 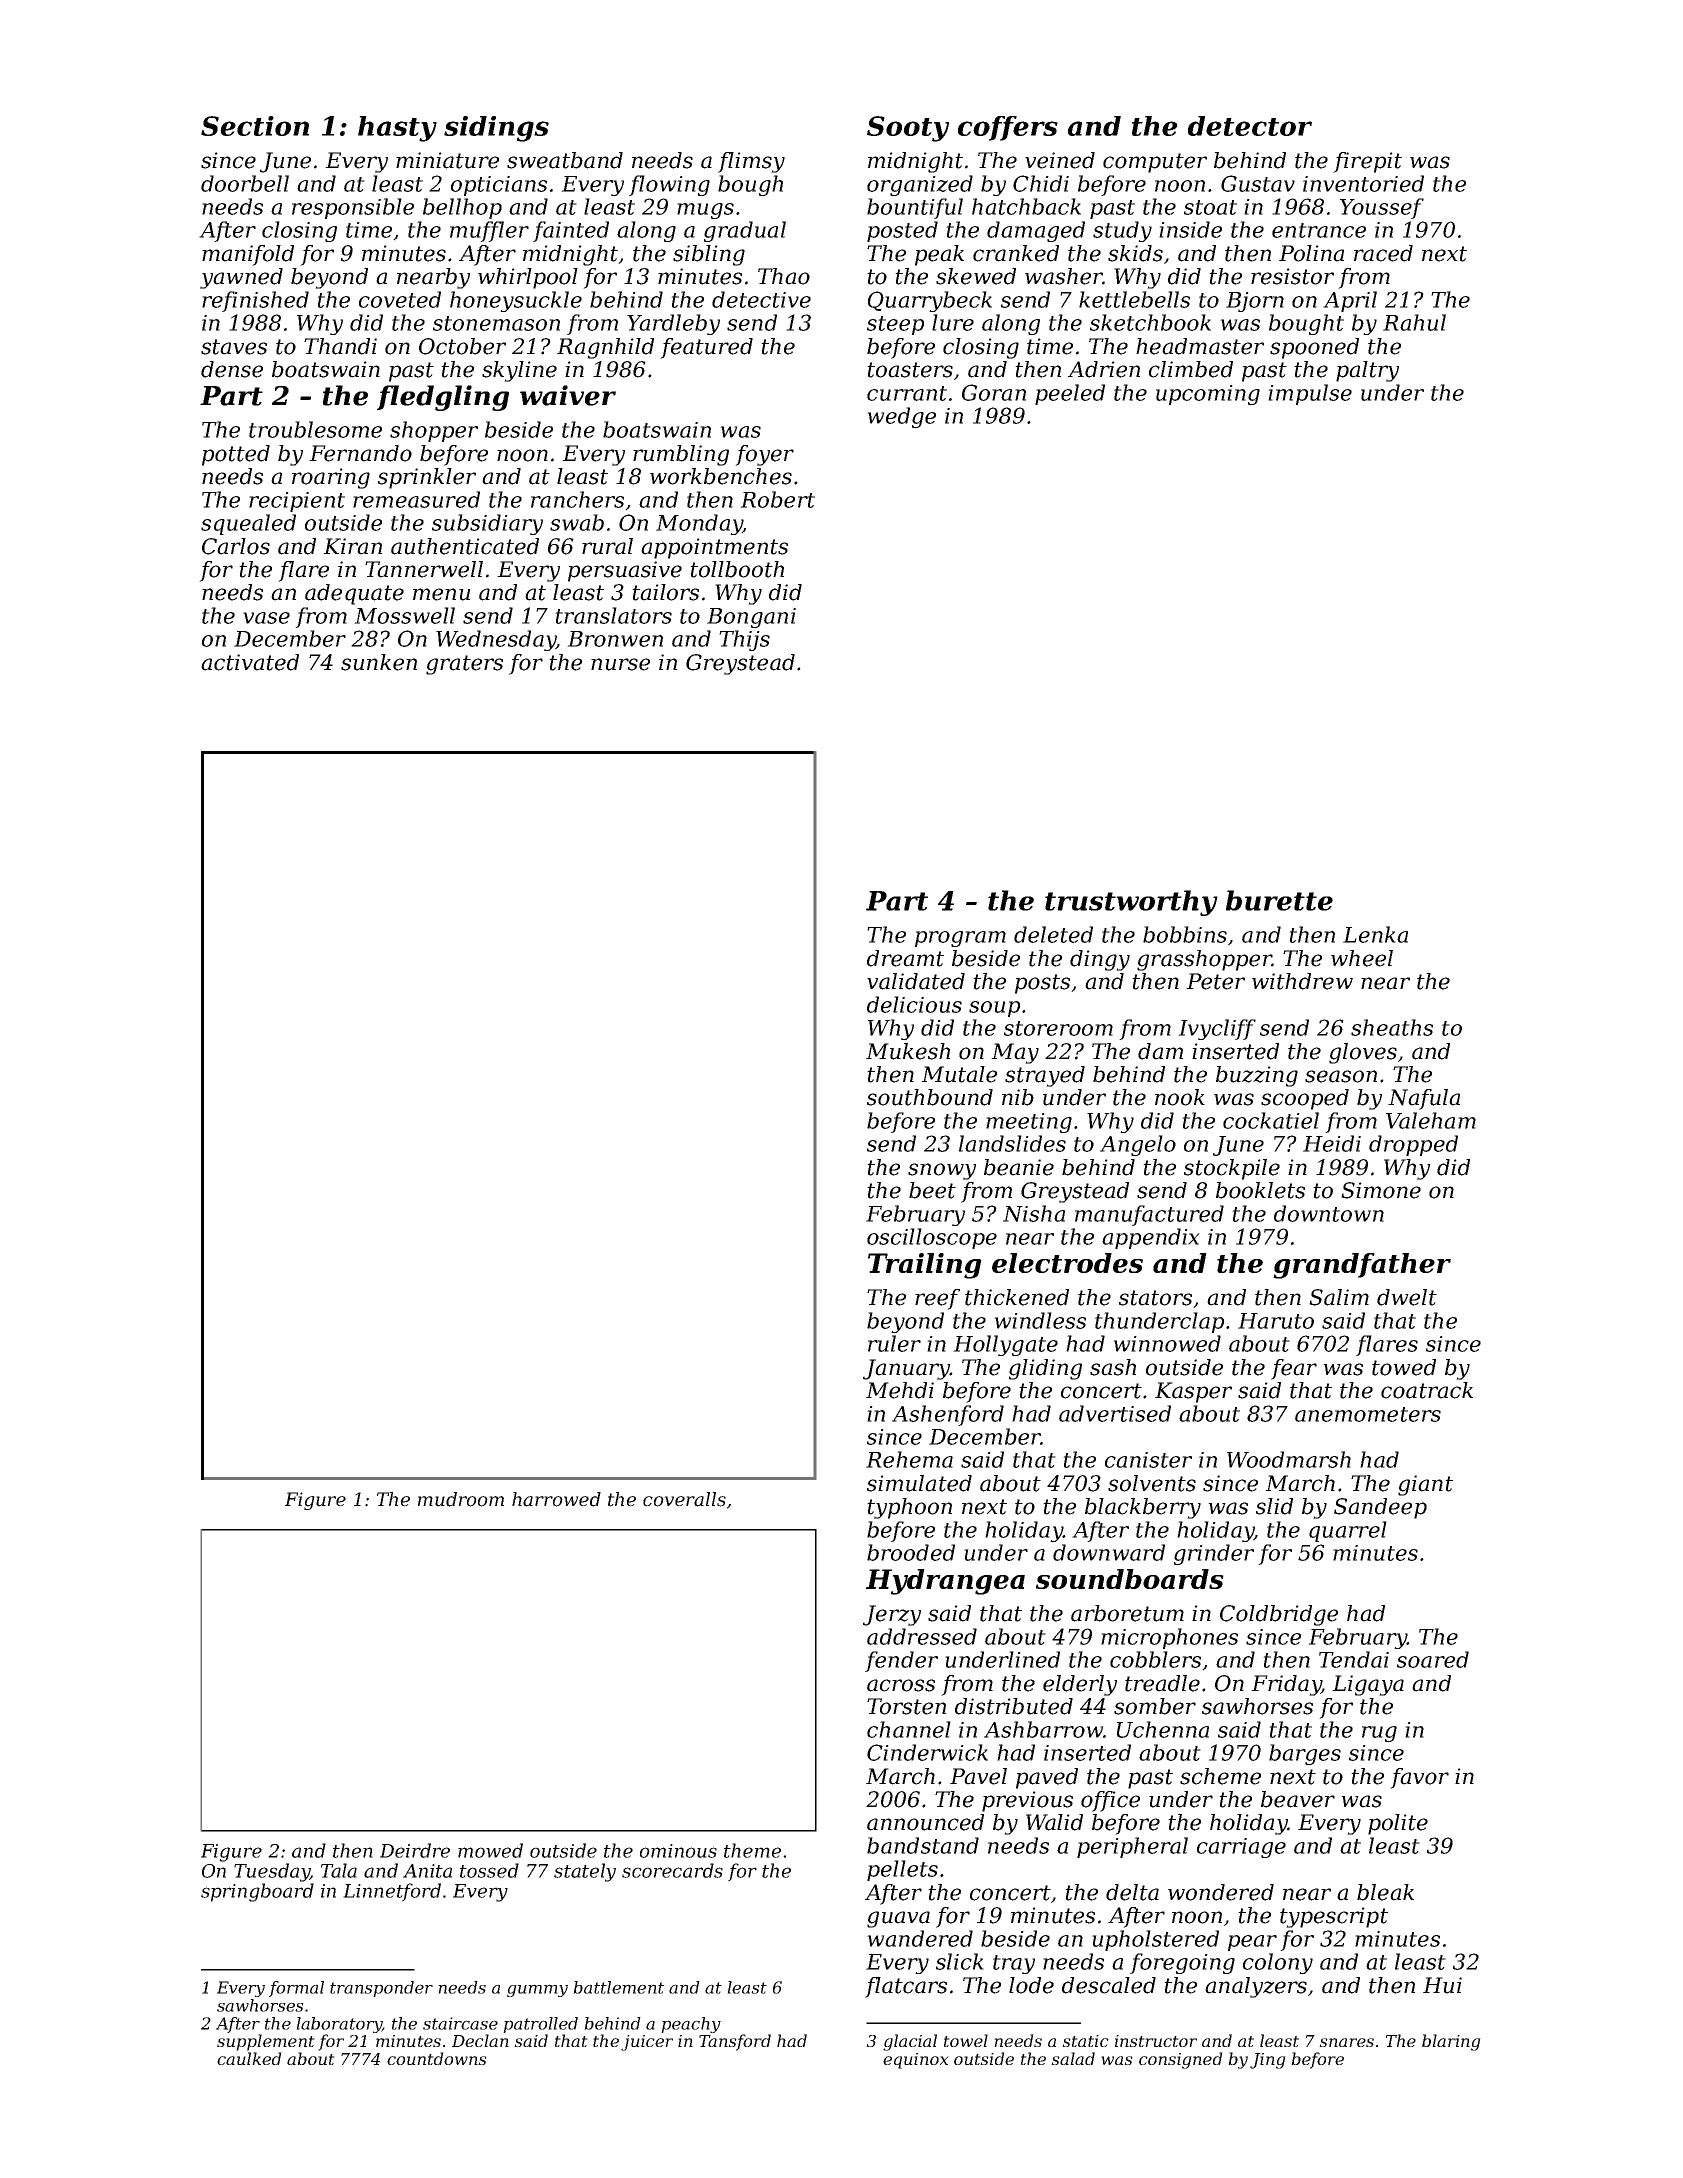 I want to click on peak, so click(x=939, y=255).
